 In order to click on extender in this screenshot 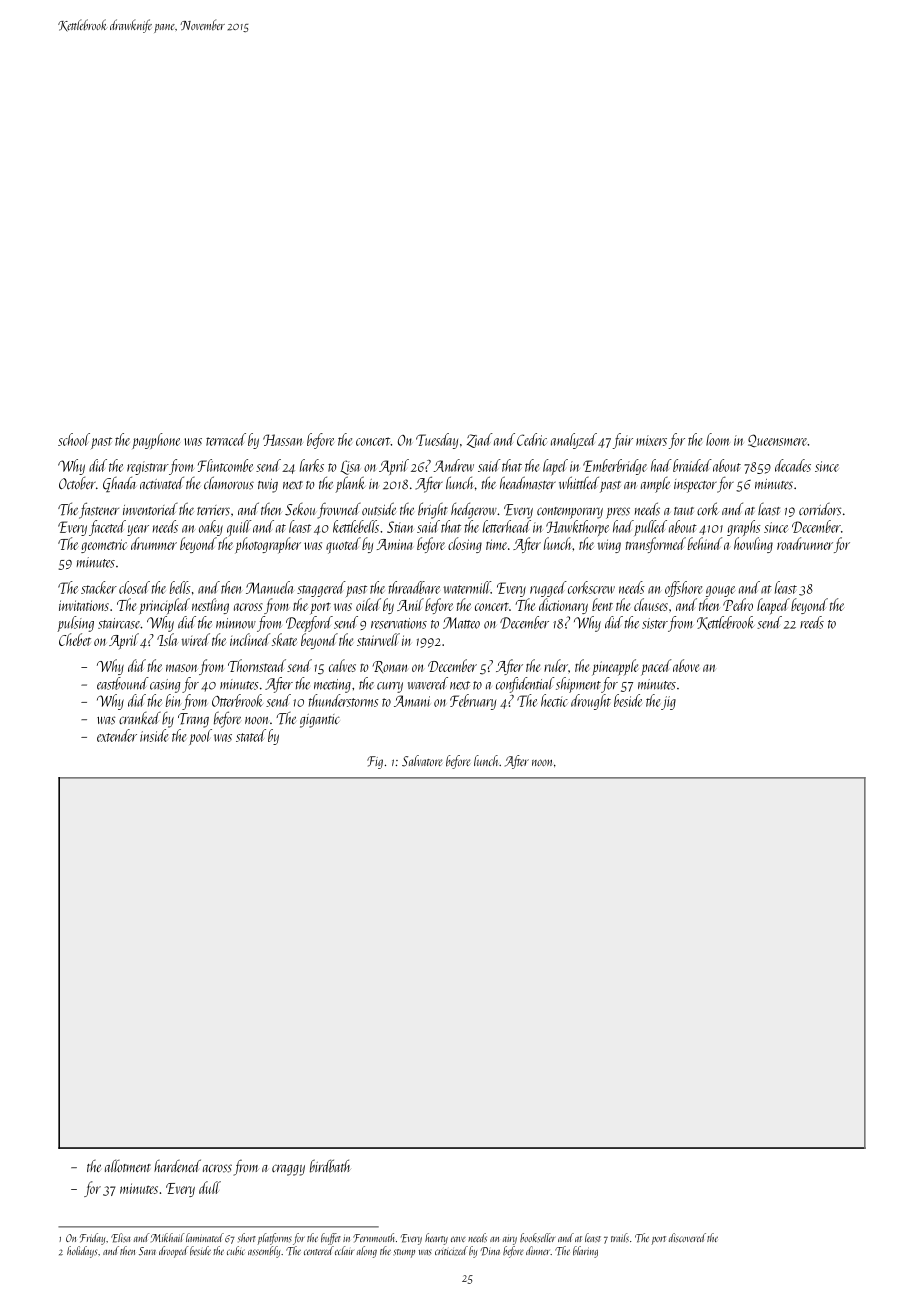, I will do `click(117, 735)`.
